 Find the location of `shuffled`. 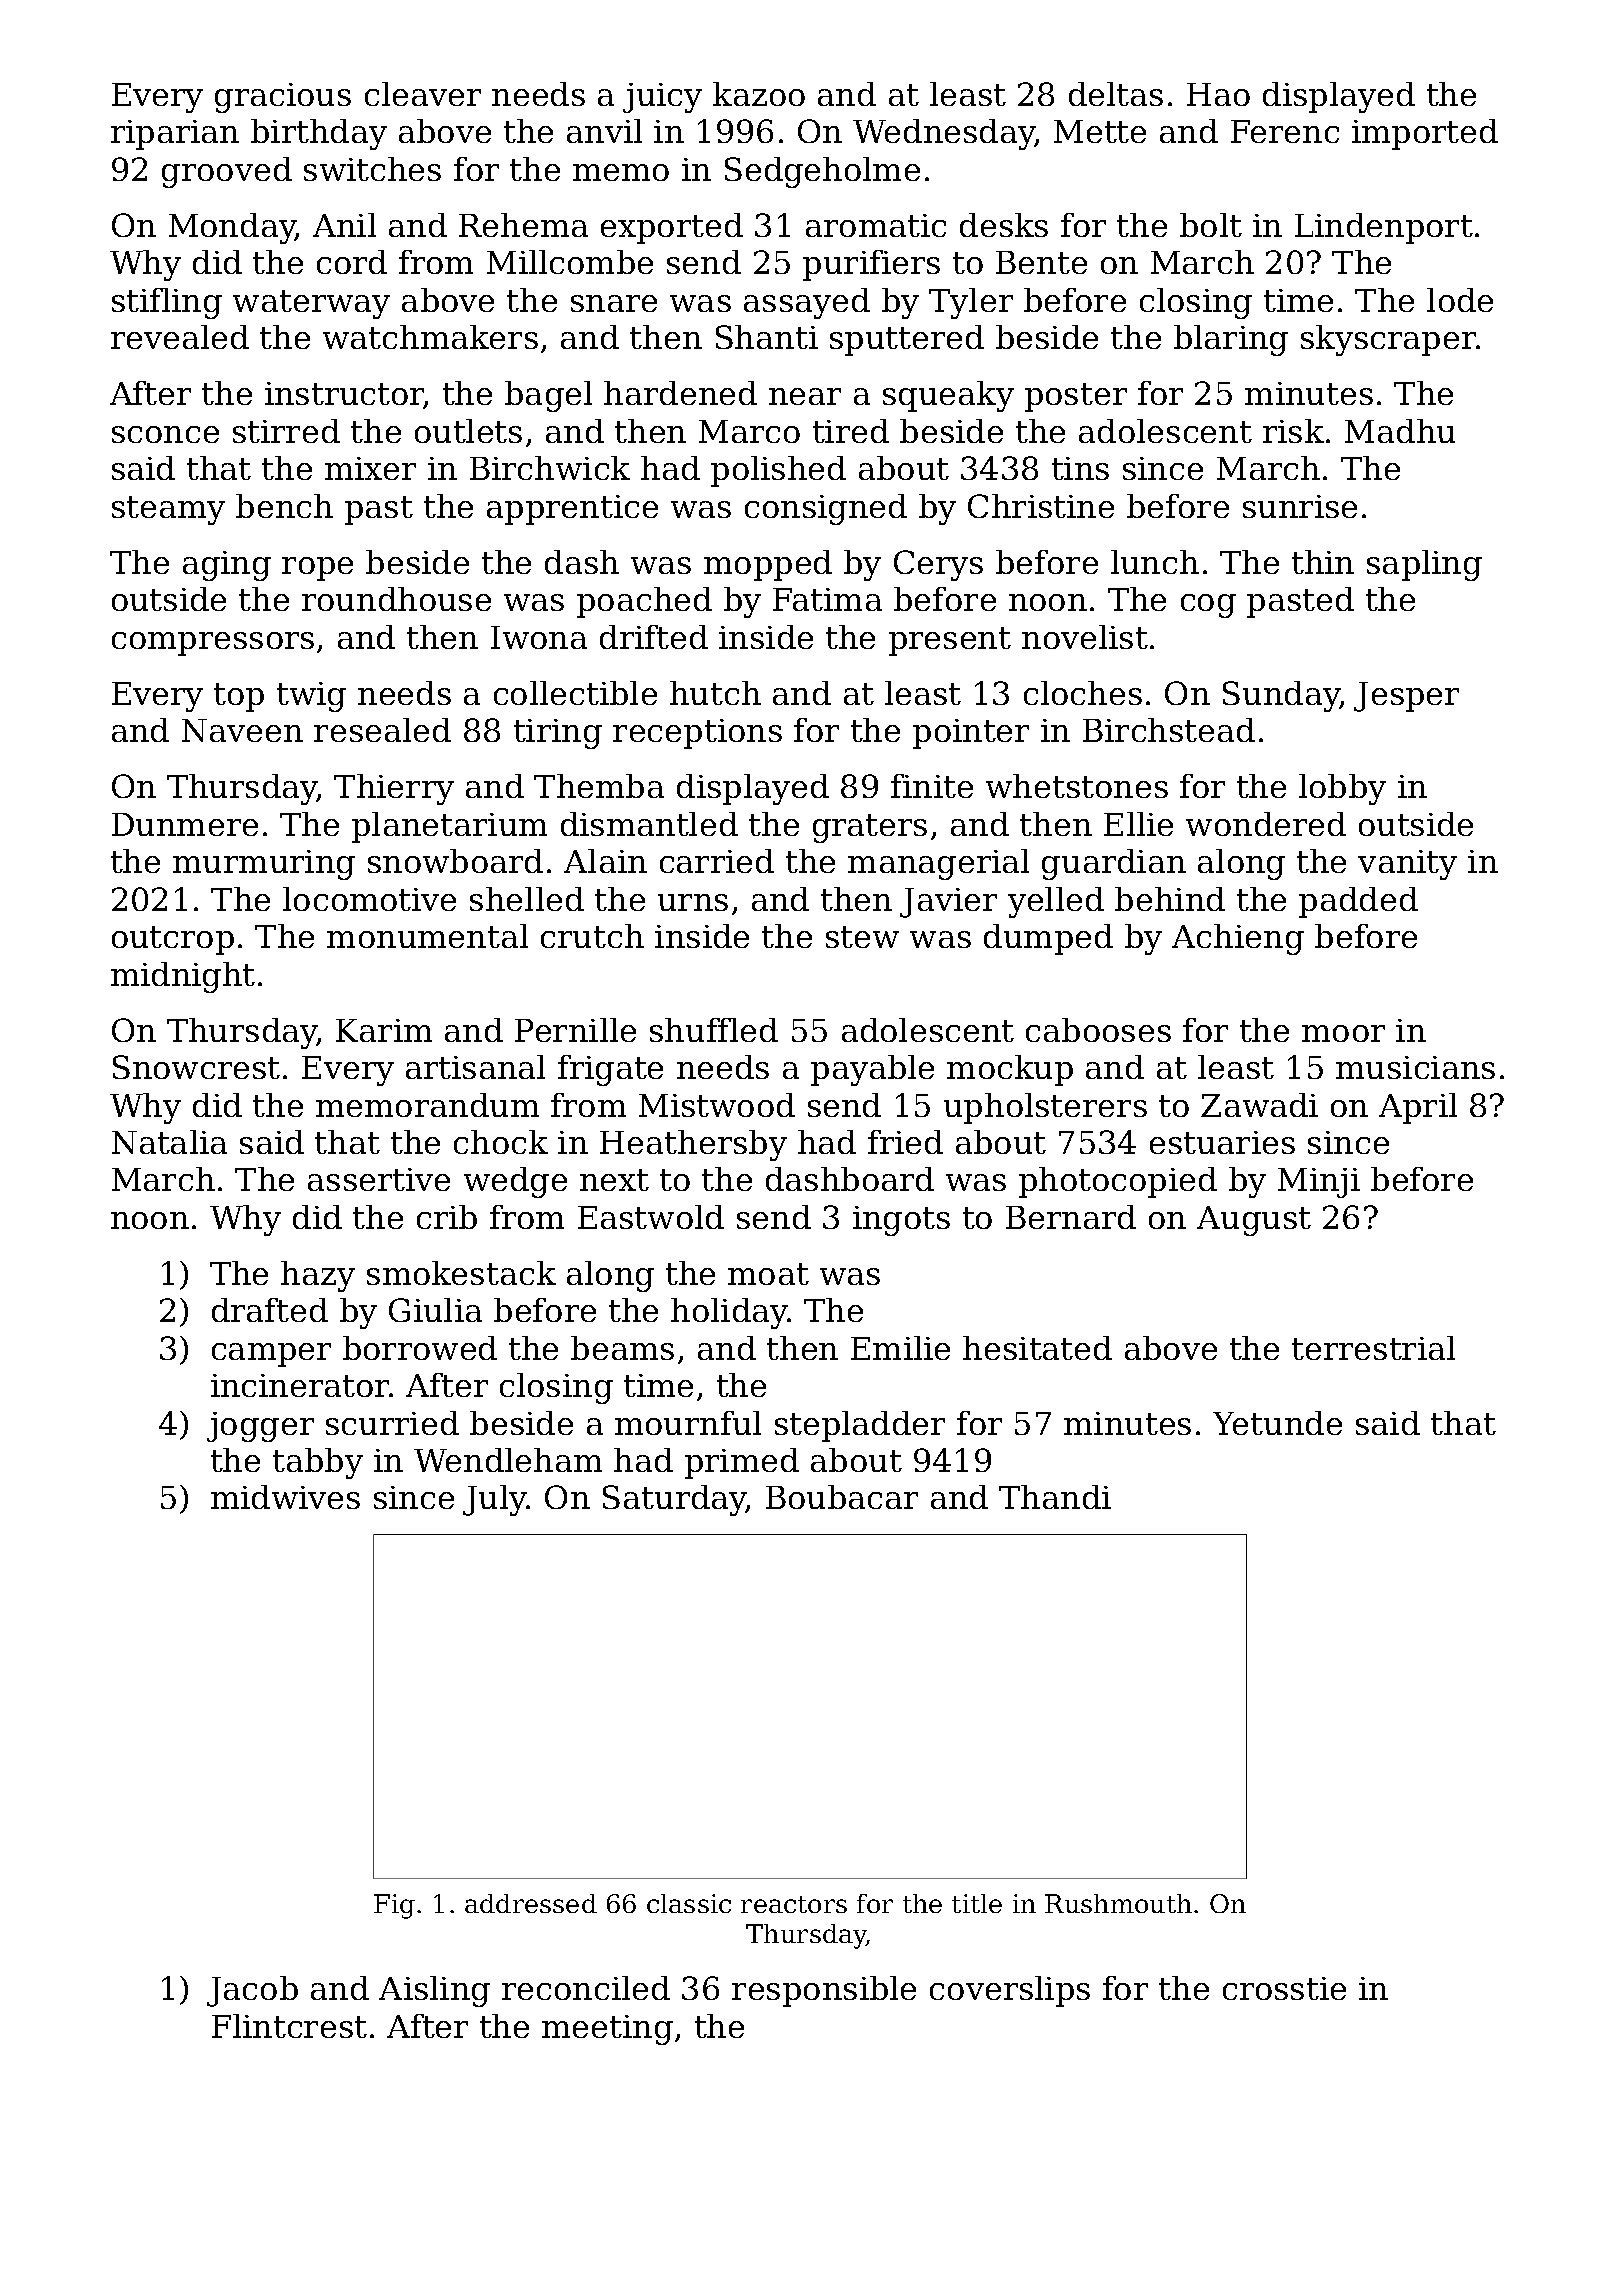

shuffled is located at coordinates (714, 1030).
